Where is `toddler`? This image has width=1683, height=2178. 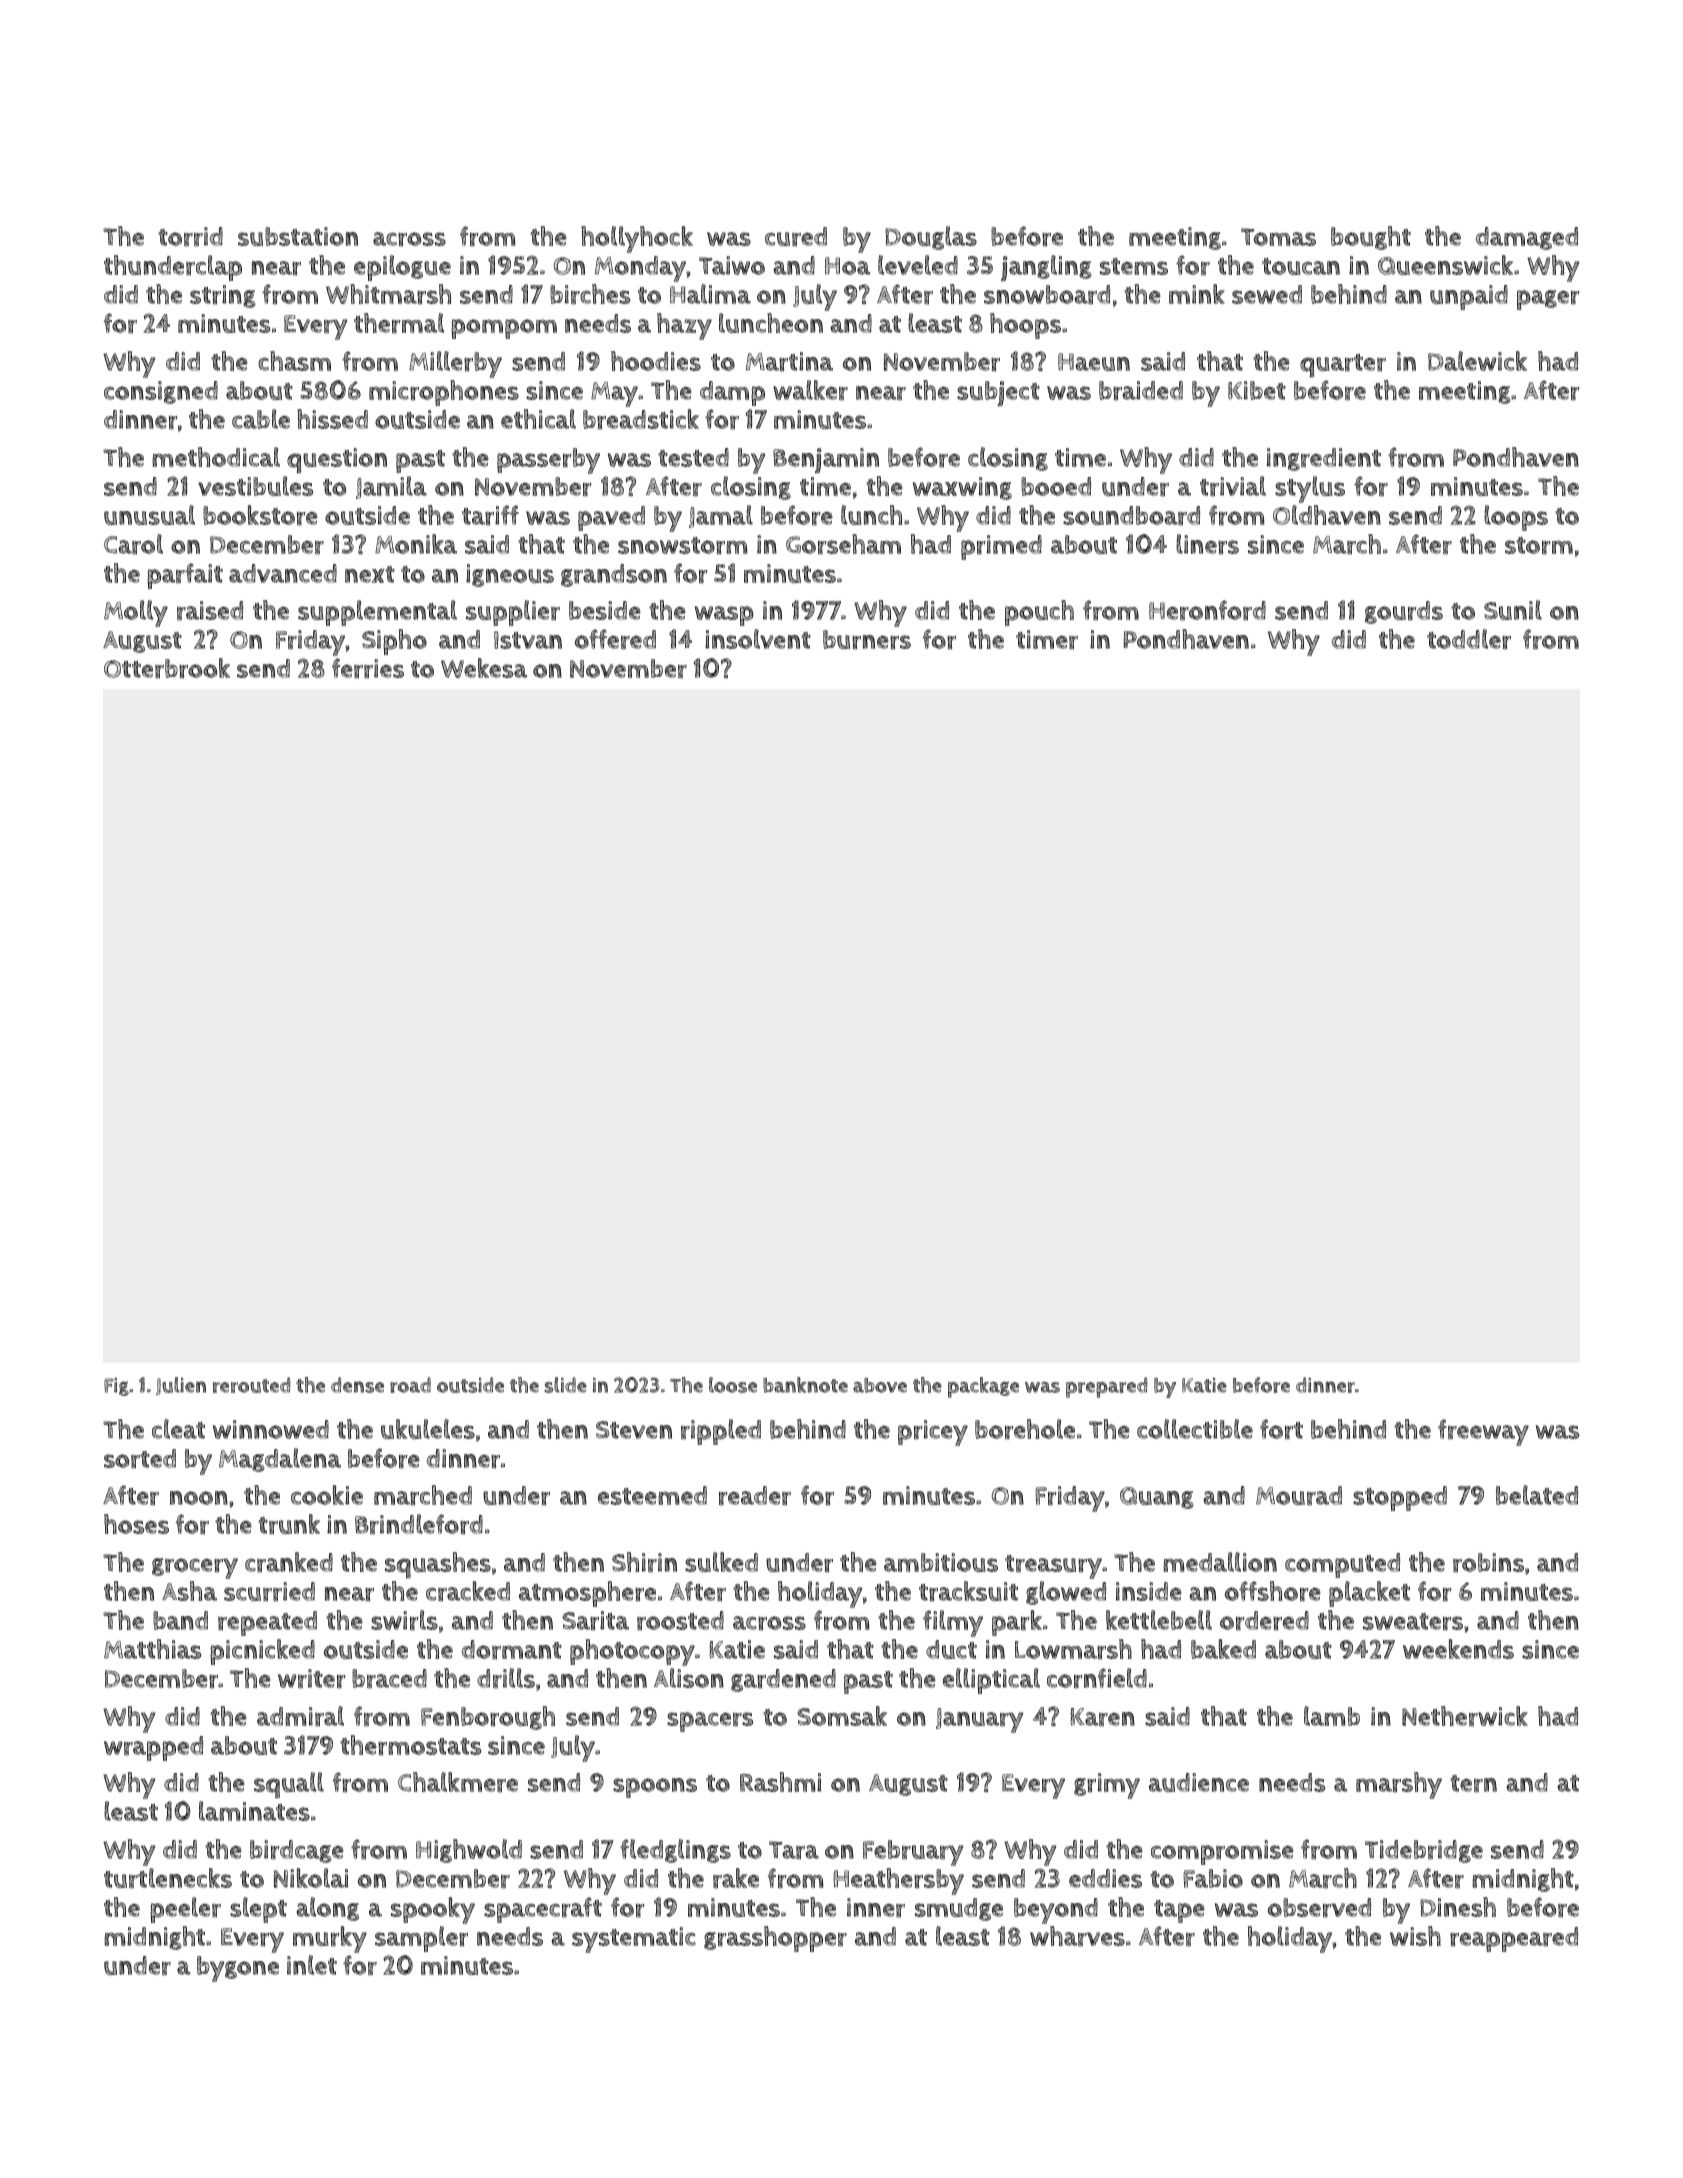
toddler is located at coordinates (1469, 639).
